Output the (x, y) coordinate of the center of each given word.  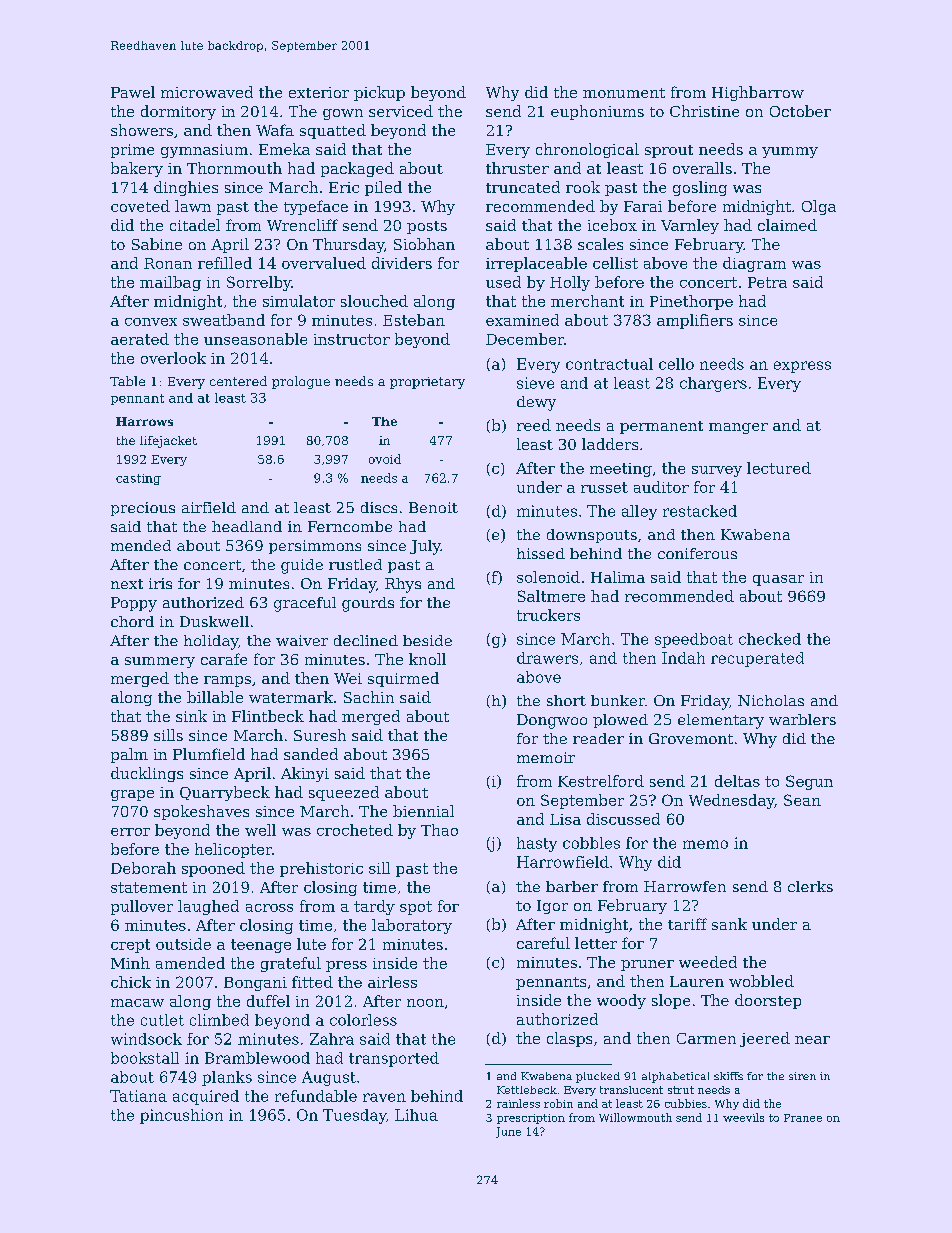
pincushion (181, 1116)
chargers (713, 384)
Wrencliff (302, 225)
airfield (209, 507)
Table (127, 381)
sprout (669, 151)
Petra (767, 282)
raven (384, 1097)
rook (583, 187)
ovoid (385, 459)
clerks (810, 886)
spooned (213, 869)
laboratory (412, 926)
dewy (536, 403)
